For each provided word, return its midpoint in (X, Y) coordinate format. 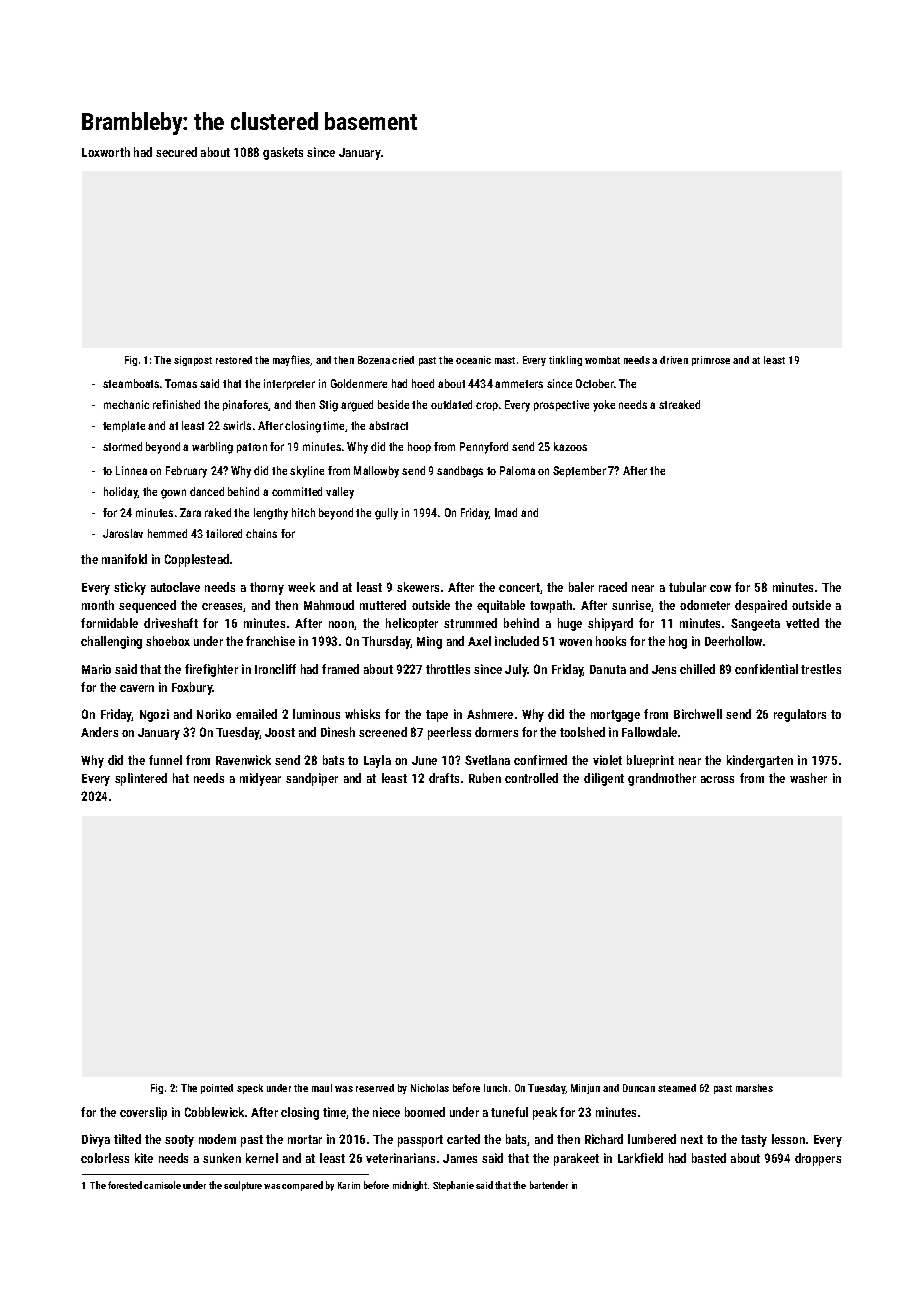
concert (519, 587)
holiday (121, 493)
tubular (687, 587)
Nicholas (430, 1088)
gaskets (283, 153)
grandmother (662, 779)
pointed (217, 1089)
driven (674, 360)
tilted (127, 1139)
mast (505, 360)
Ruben (485, 778)
